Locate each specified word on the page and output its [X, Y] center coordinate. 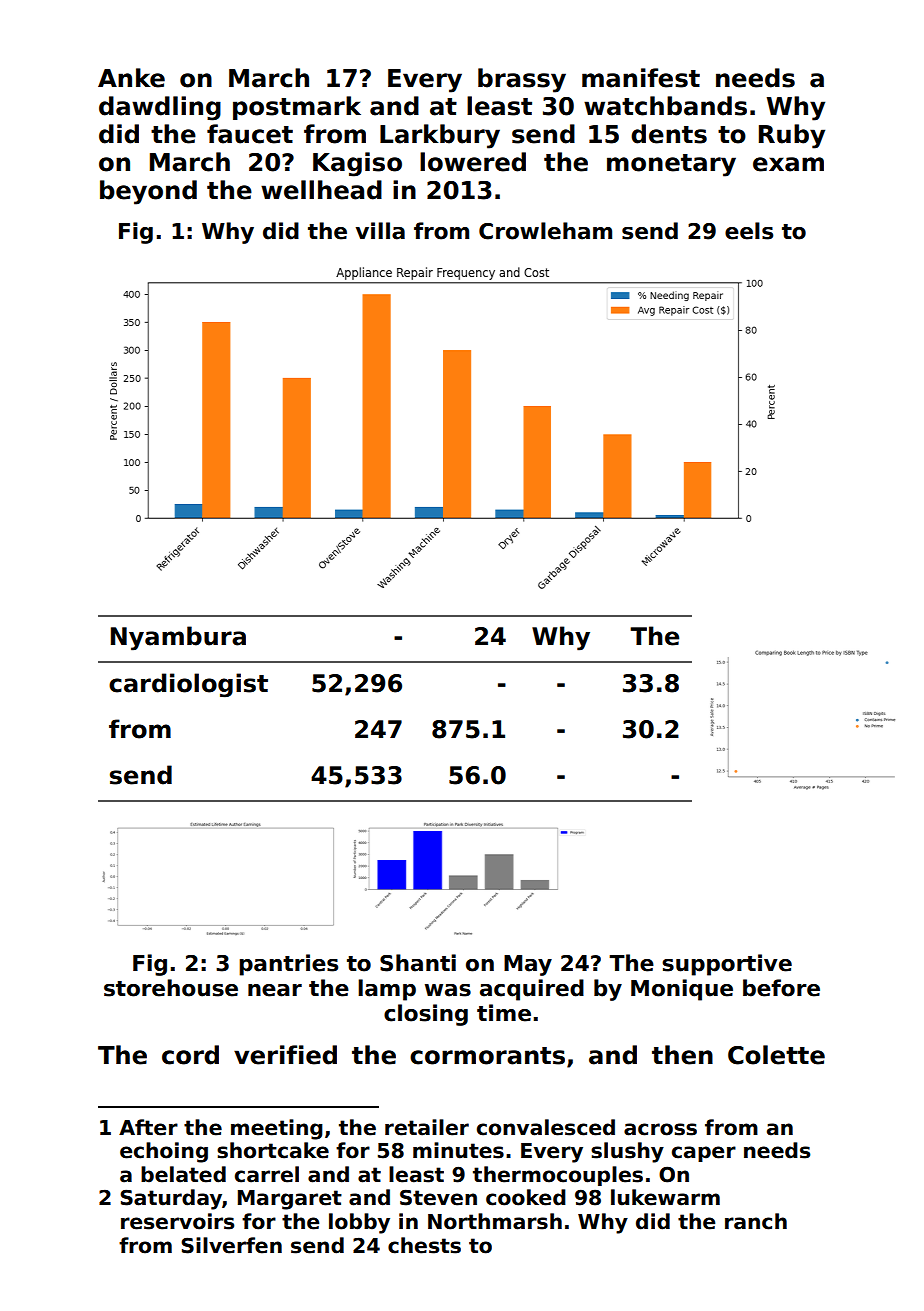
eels [749, 231]
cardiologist [188, 685]
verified [285, 1055]
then [682, 1055]
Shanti [418, 963]
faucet [250, 134]
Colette [776, 1055]
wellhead [321, 190]
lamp [387, 990]
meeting [277, 1129]
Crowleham [545, 231]
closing [426, 1015]
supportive [727, 965]
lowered [473, 162]
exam [788, 164]
